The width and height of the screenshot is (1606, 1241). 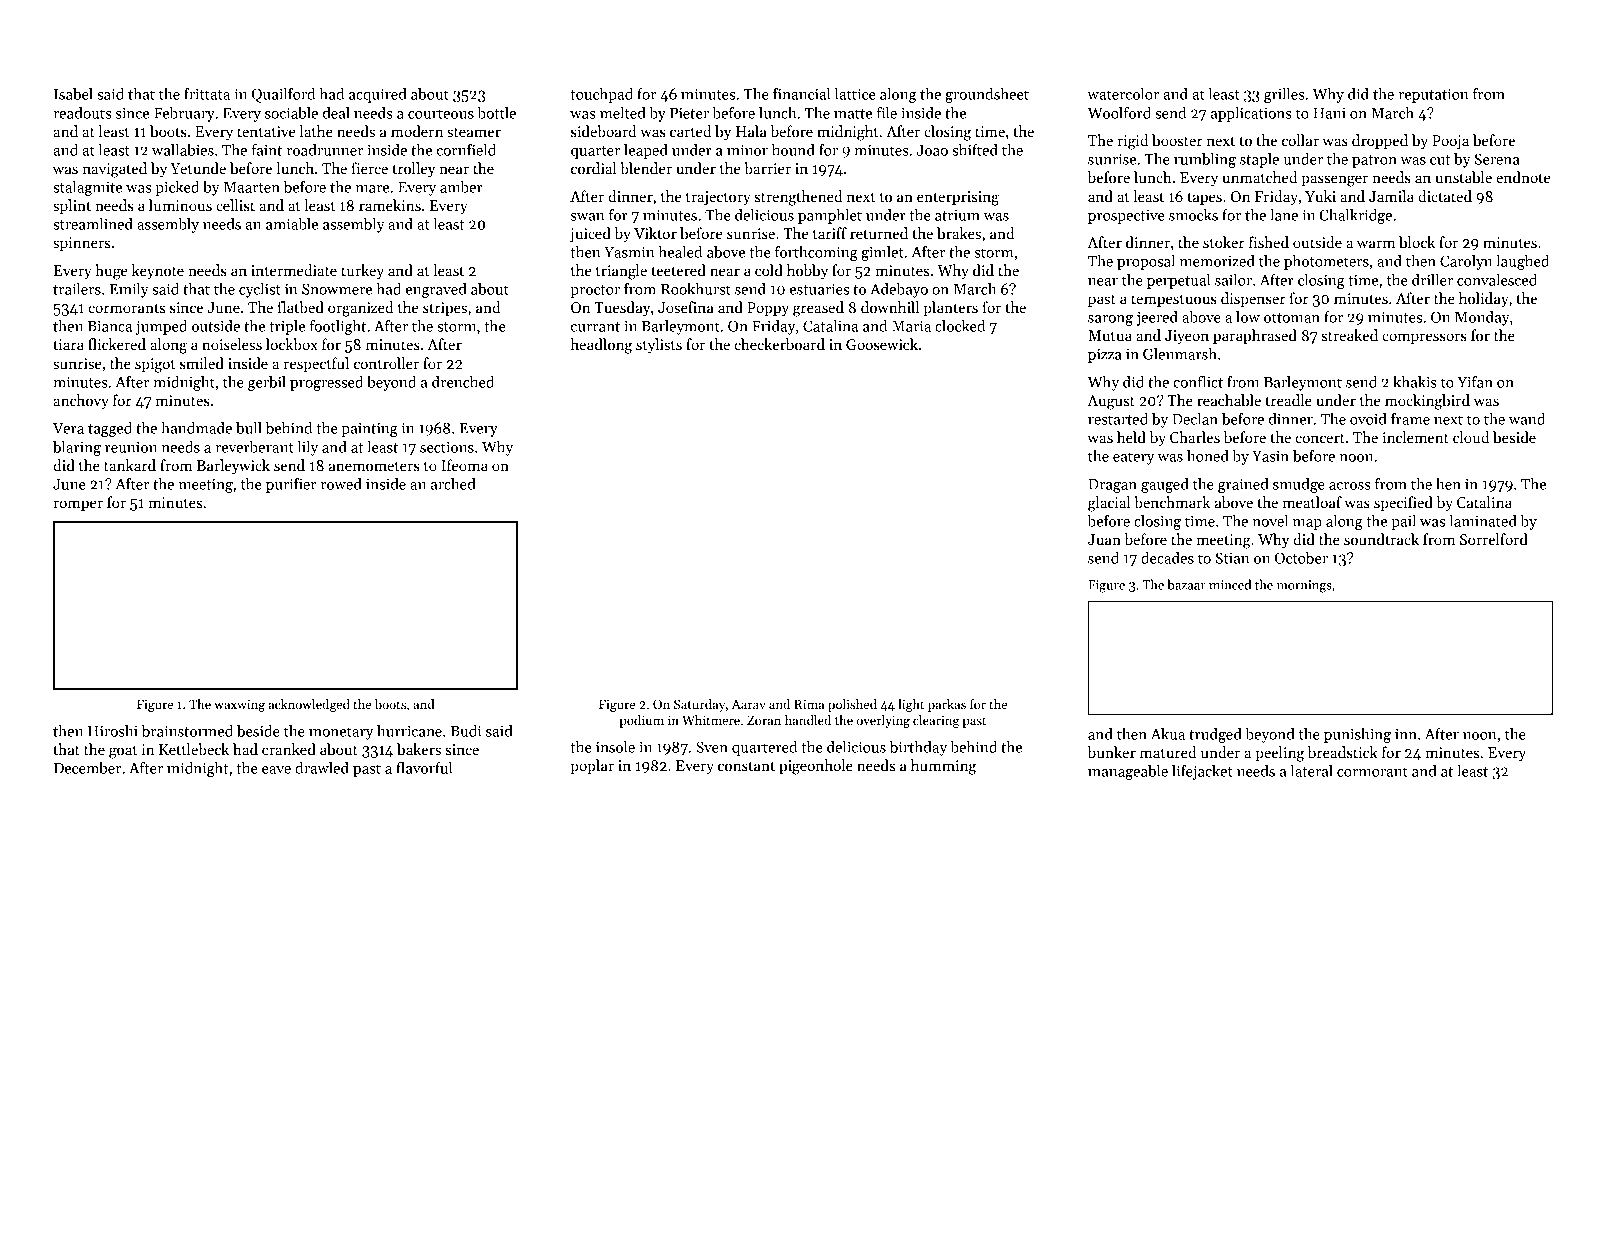 I want to click on reputation, so click(x=1433, y=95).
